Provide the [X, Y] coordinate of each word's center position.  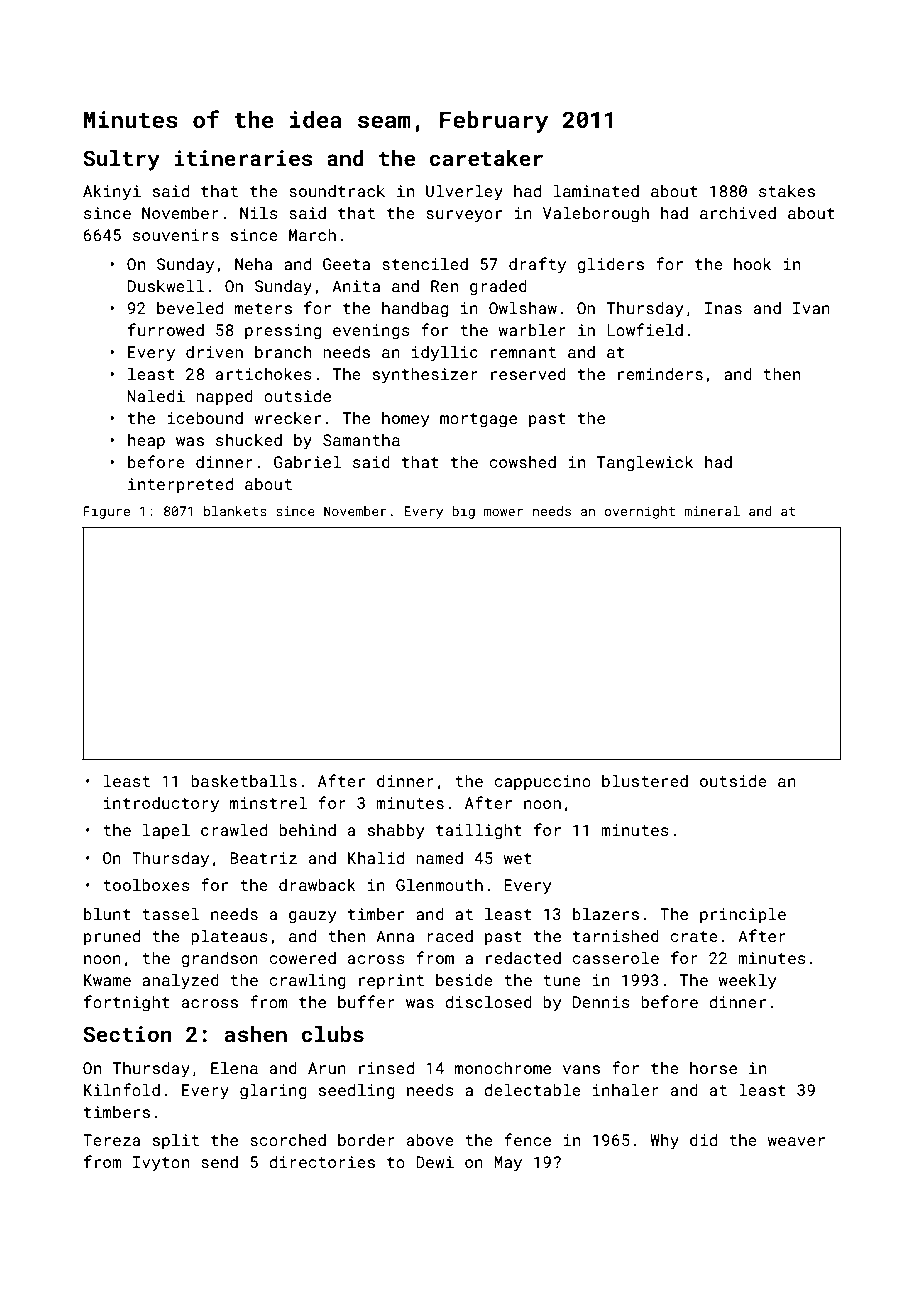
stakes [787, 191]
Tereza [111, 1140]
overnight [639, 512]
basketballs [244, 780]
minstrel [268, 802]
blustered [645, 780]
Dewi [435, 1162]
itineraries [244, 158]
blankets [235, 511]
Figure [107, 512]
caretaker [486, 158]
